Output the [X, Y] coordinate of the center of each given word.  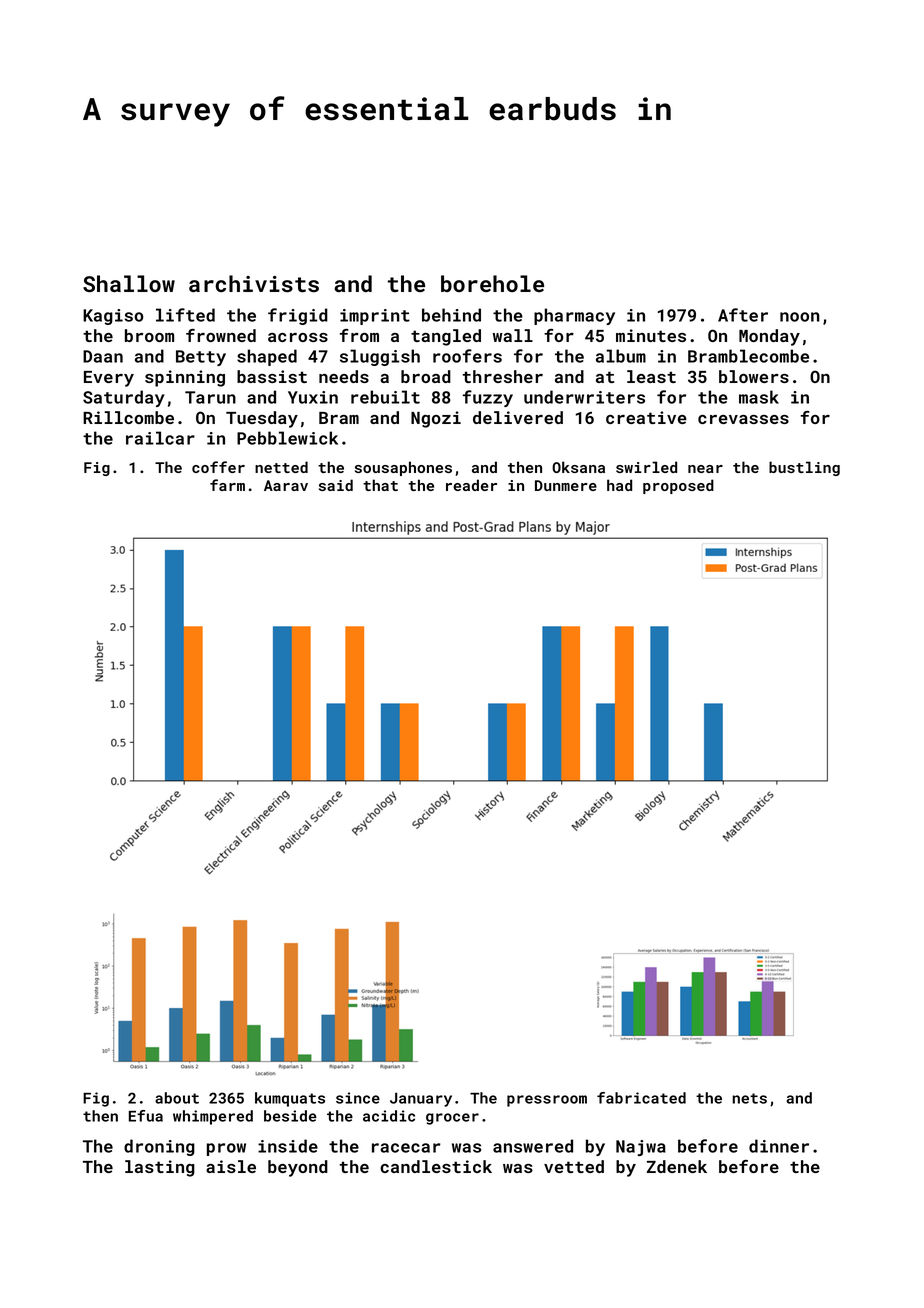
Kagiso [113, 317]
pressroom [547, 1101]
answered [533, 1146]
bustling [804, 468]
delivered [518, 417]
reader [471, 485]
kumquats [290, 1099]
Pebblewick [287, 438]
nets [749, 1098]
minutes [651, 335]
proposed [678, 486]
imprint [375, 317]
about [177, 1098]
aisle [231, 1166]
